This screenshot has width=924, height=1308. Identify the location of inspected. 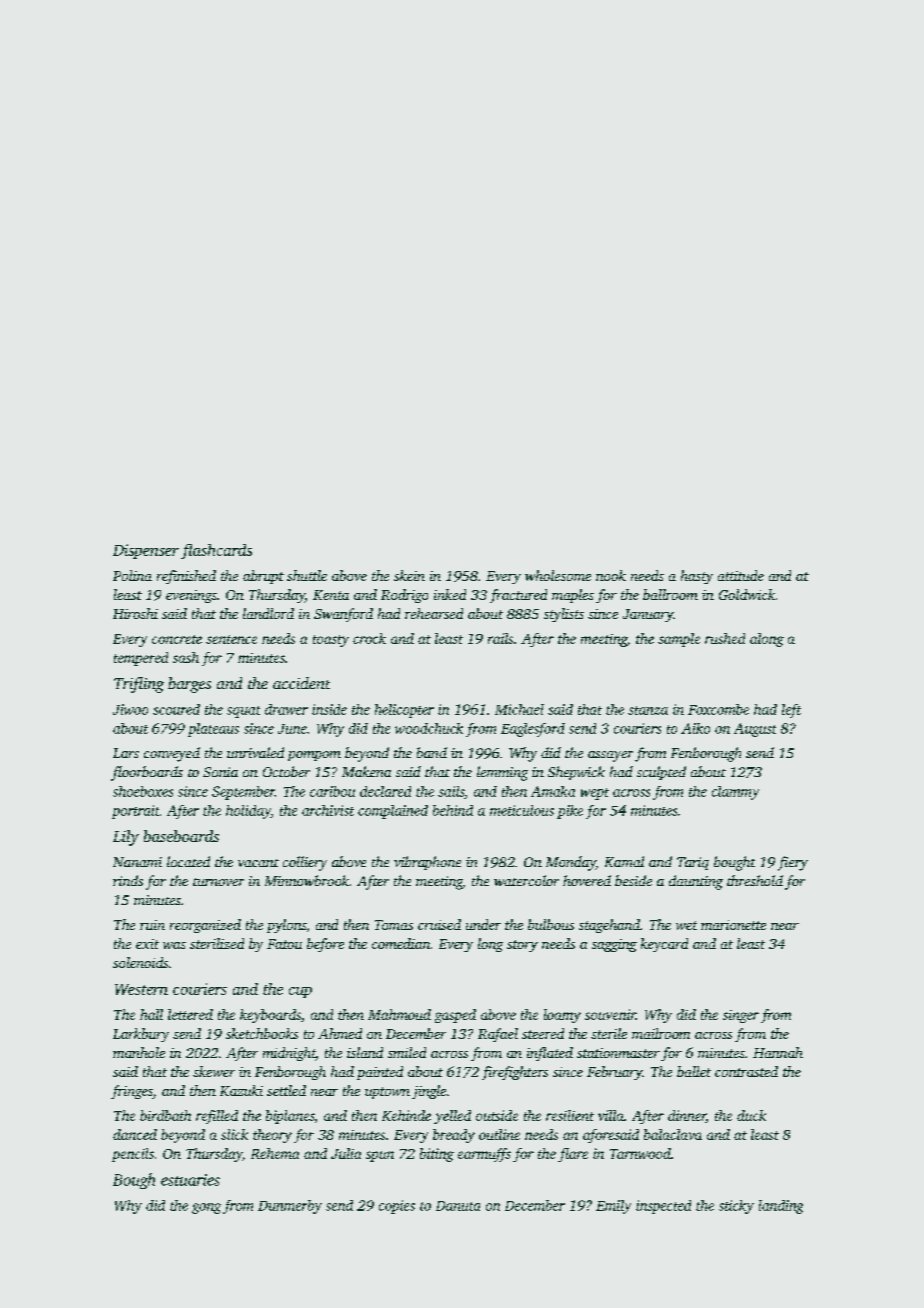
(663, 1207).
